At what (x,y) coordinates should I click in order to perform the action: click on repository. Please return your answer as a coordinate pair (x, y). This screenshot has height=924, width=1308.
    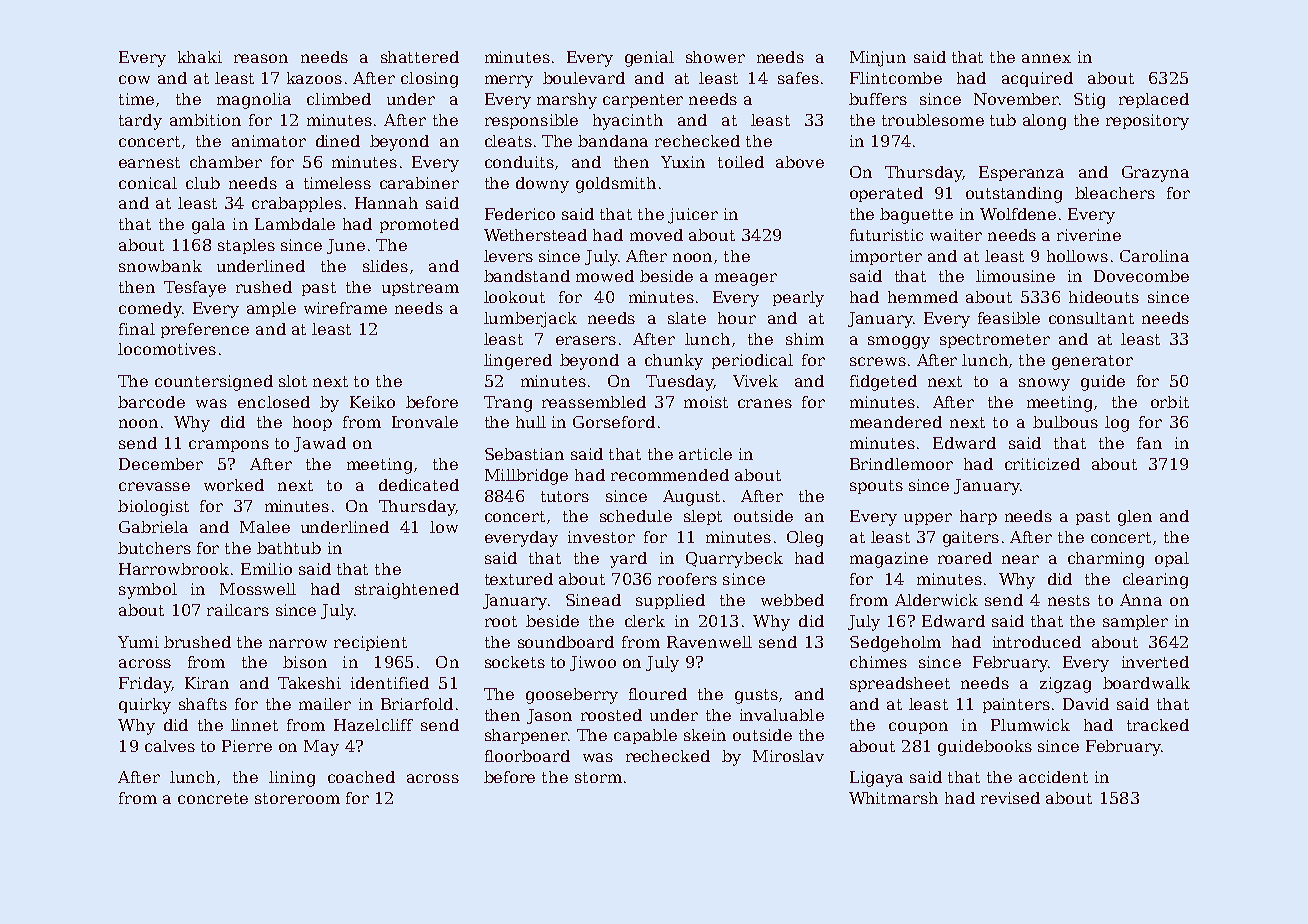
    Looking at the image, I should click on (1147, 122).
